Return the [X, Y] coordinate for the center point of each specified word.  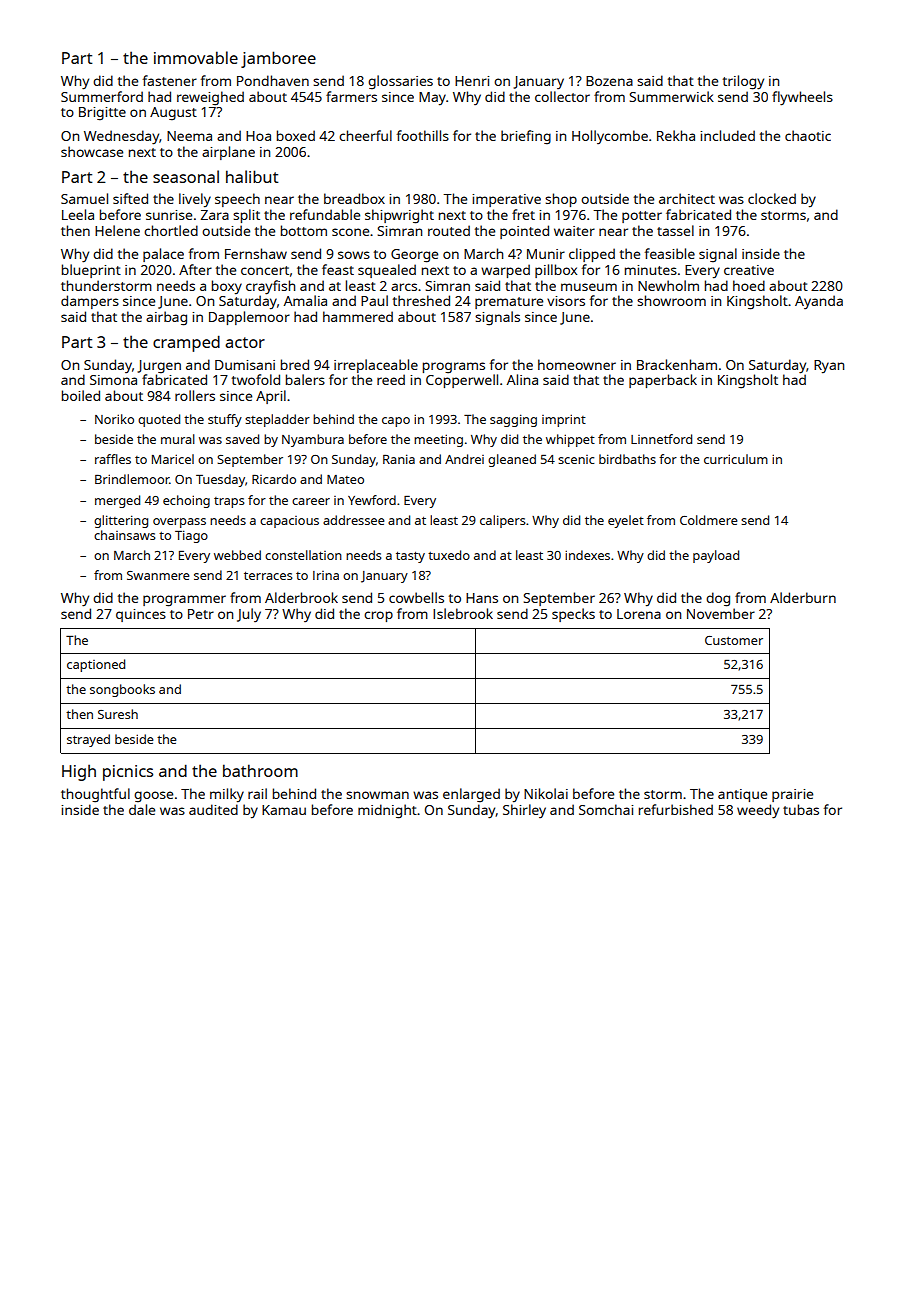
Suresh [118, 714]
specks [573, 615]
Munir [546, 254]
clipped [592, 255]
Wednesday [122, 137]
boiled [81, 395]
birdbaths [627, 459]
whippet [570, 440]
